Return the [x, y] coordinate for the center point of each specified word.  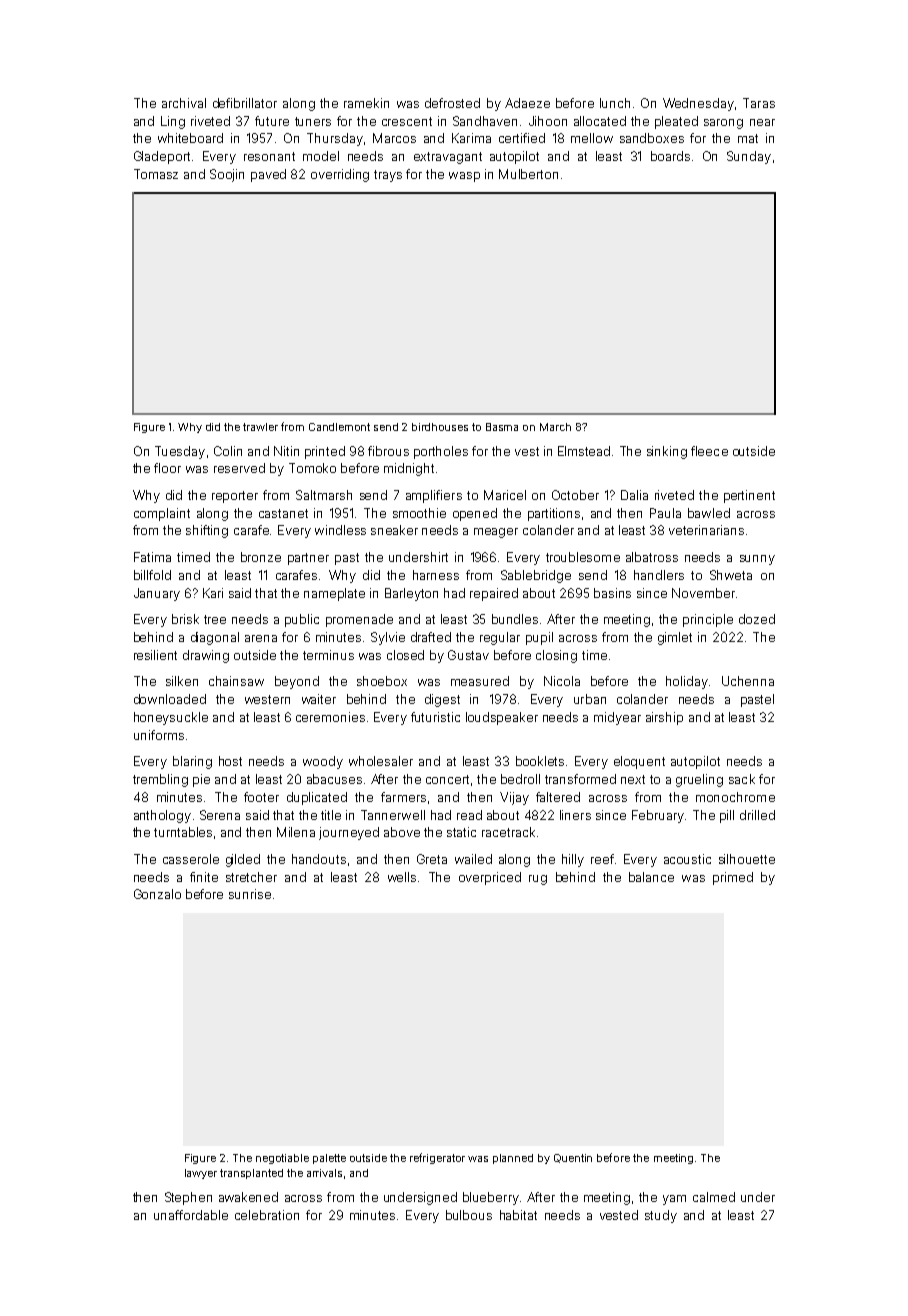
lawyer [201, 1174]
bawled [709, 513]
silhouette [747, 859]
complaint [162, 514]
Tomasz [156, 174]
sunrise [250, 894]
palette [329, 1159]
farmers [403, 797]
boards [670, 156]
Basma [502, 427]
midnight [409, 469]
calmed [714, 1197]
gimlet [675, 638]
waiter [319, 699]
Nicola [562, 681]
